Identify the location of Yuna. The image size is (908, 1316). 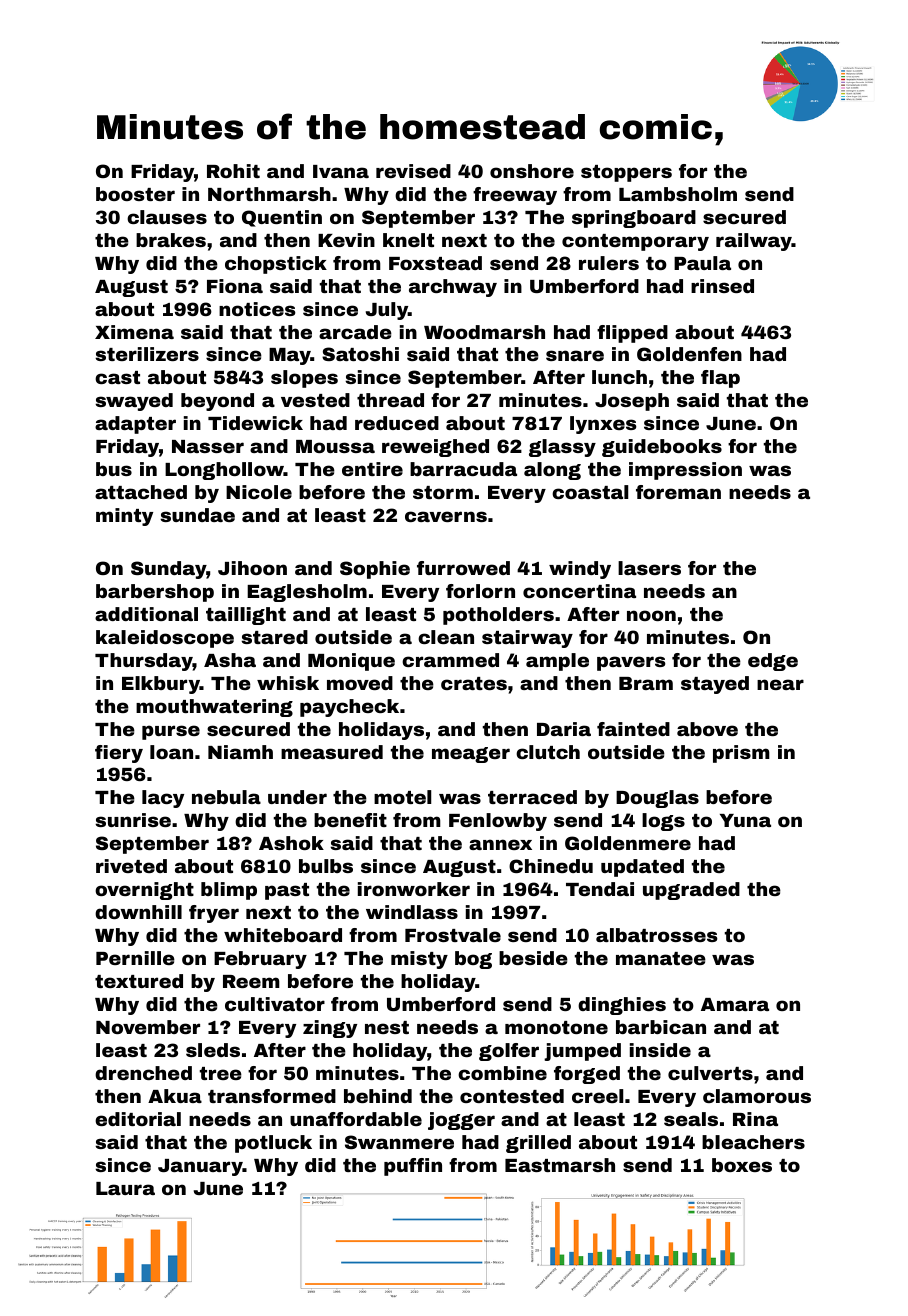
(745, 820).
